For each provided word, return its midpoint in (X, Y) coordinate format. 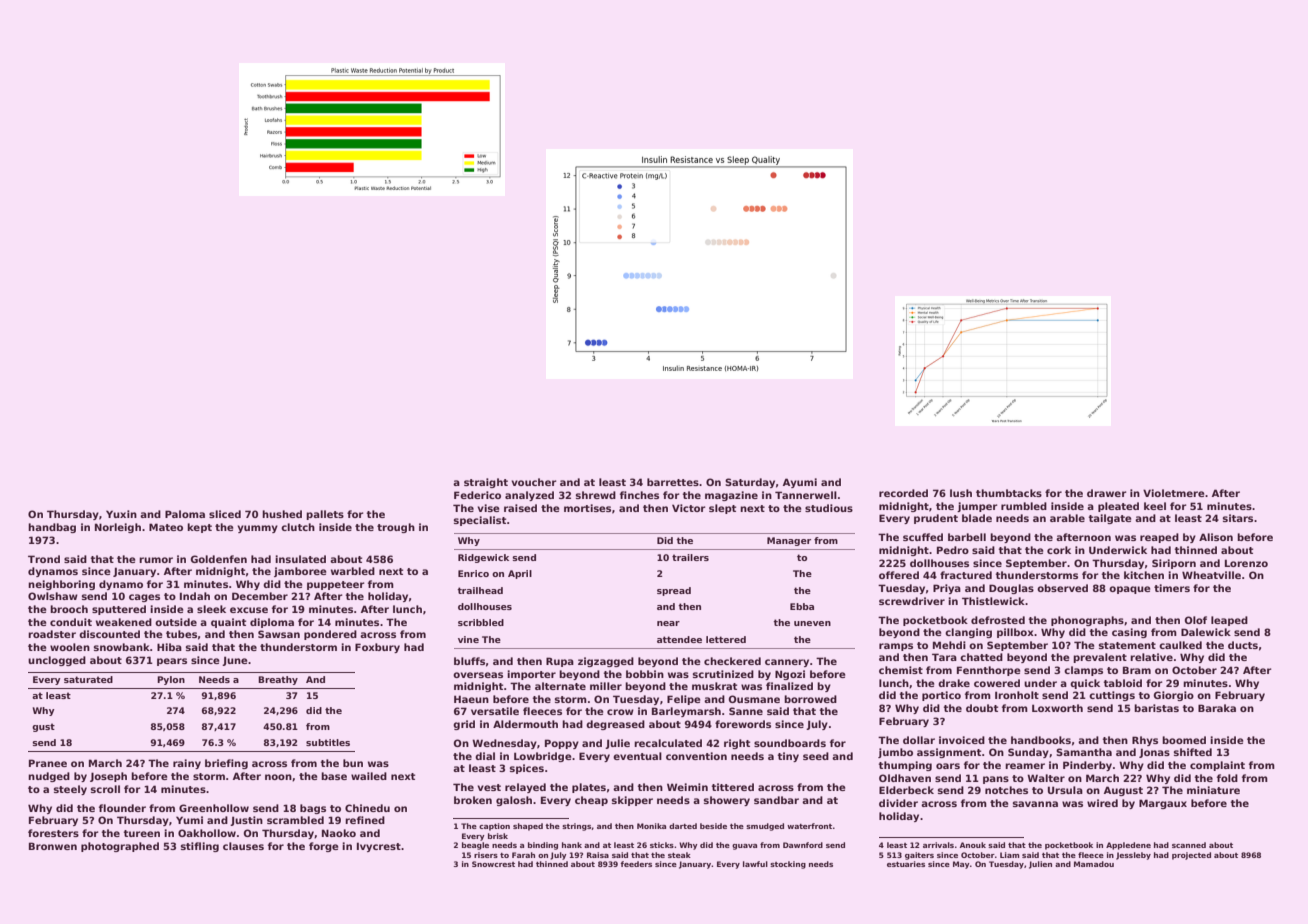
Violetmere (1174, 493)
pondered (330, 635)
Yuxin (121, 514)
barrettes (673, 482)
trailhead (480, 590)
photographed (120, 847)
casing (1129, 633)
